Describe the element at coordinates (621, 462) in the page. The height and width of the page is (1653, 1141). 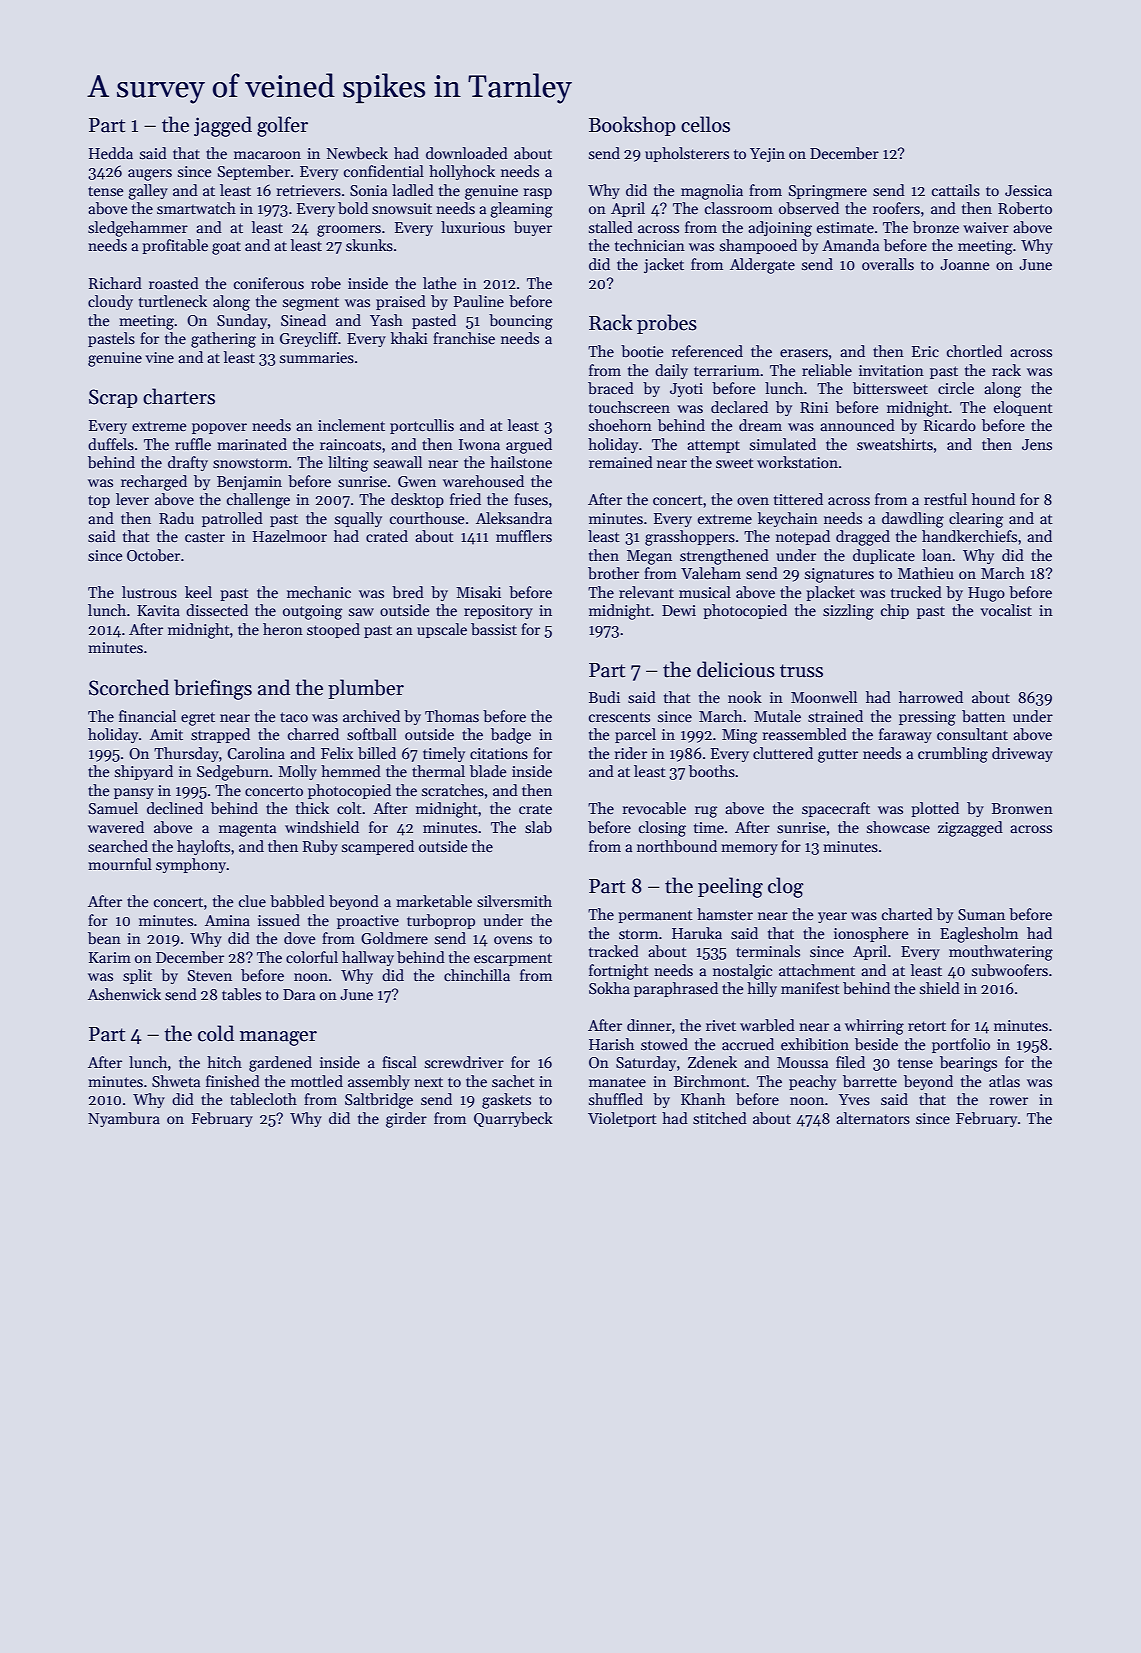
I see `remained` at that location.
